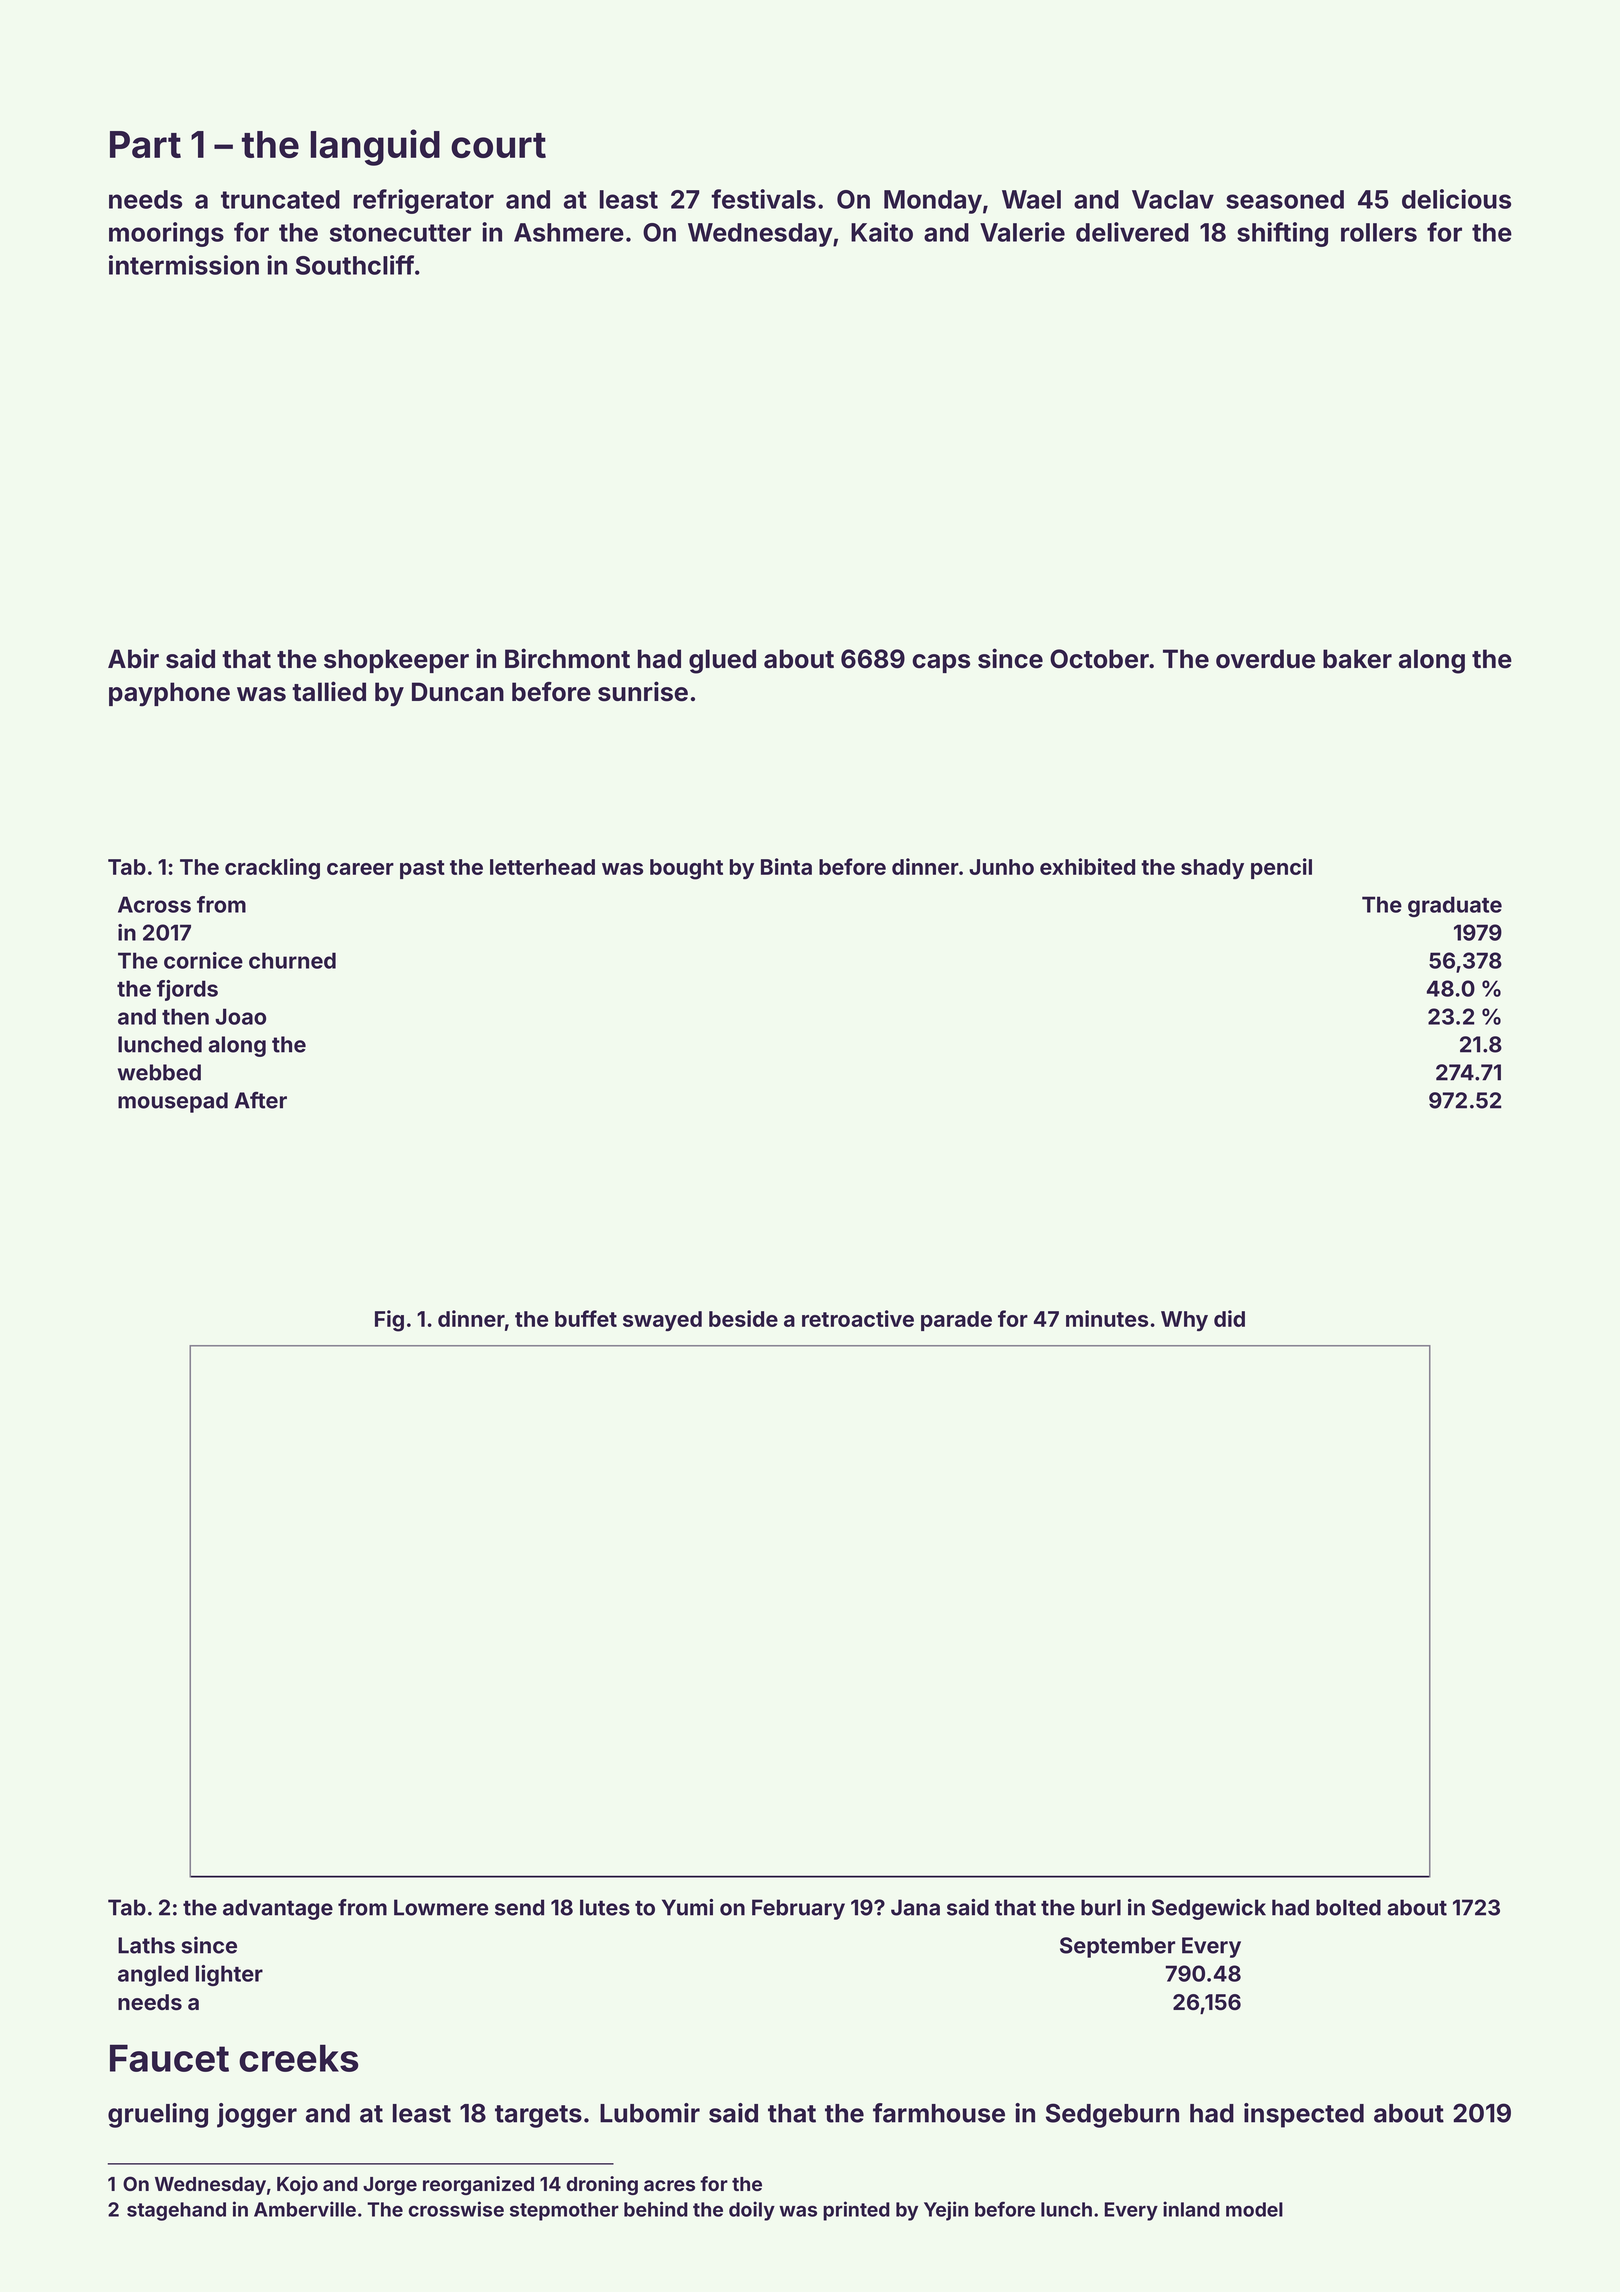  What do you see at coordinates (1455, 906) in the screenshot?
I see `graduate` at bounding box center [1455, 906].
